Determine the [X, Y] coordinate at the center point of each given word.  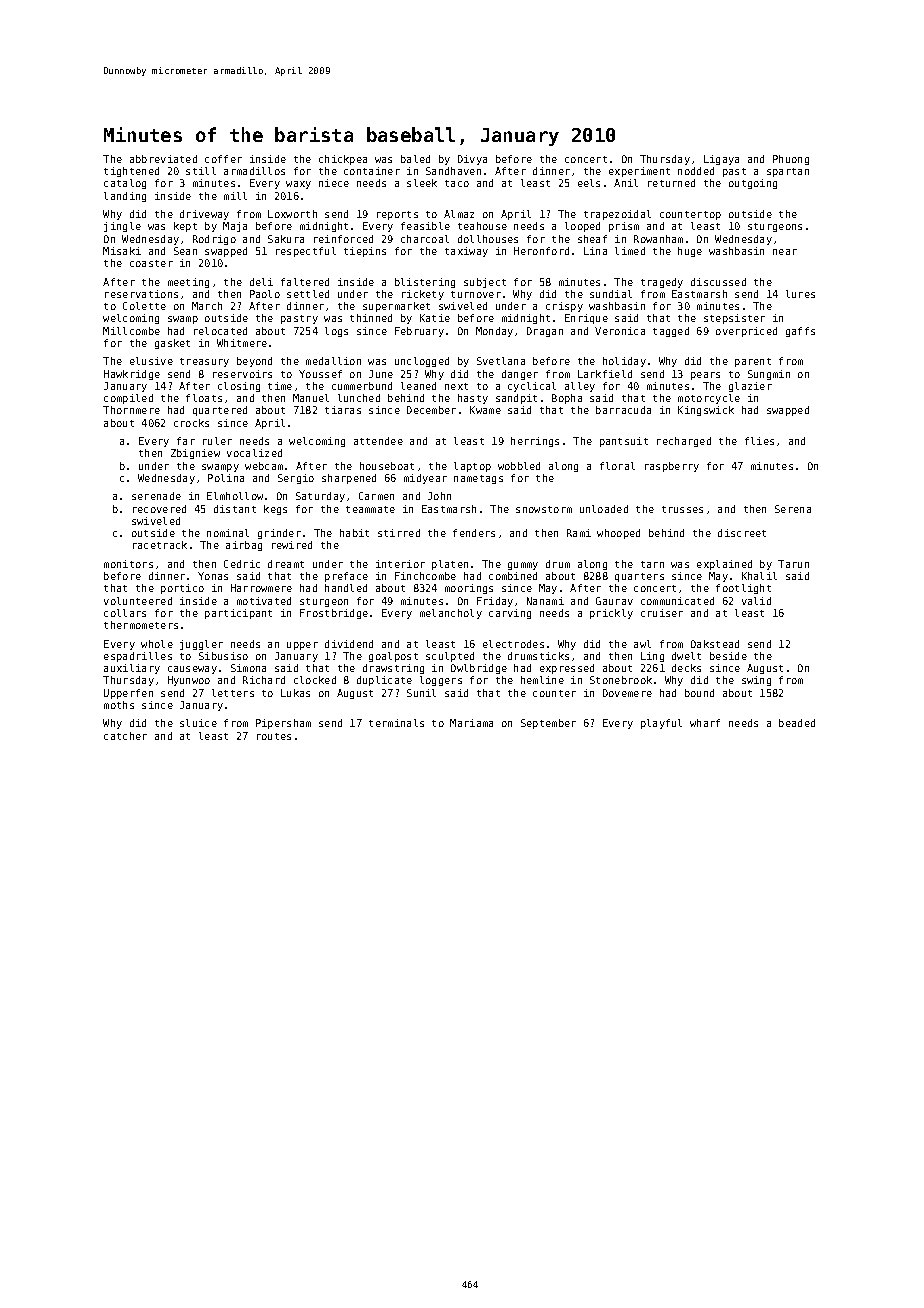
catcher [125, 736]
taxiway [466, 252]
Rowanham [658, 239]
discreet [742, 533]
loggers [441, 681]
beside [728, 656]
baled [415, 159]
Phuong [791, 160]
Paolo [265, 294]
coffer [223, 159]
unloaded [604, 509]
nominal [228, 533]
